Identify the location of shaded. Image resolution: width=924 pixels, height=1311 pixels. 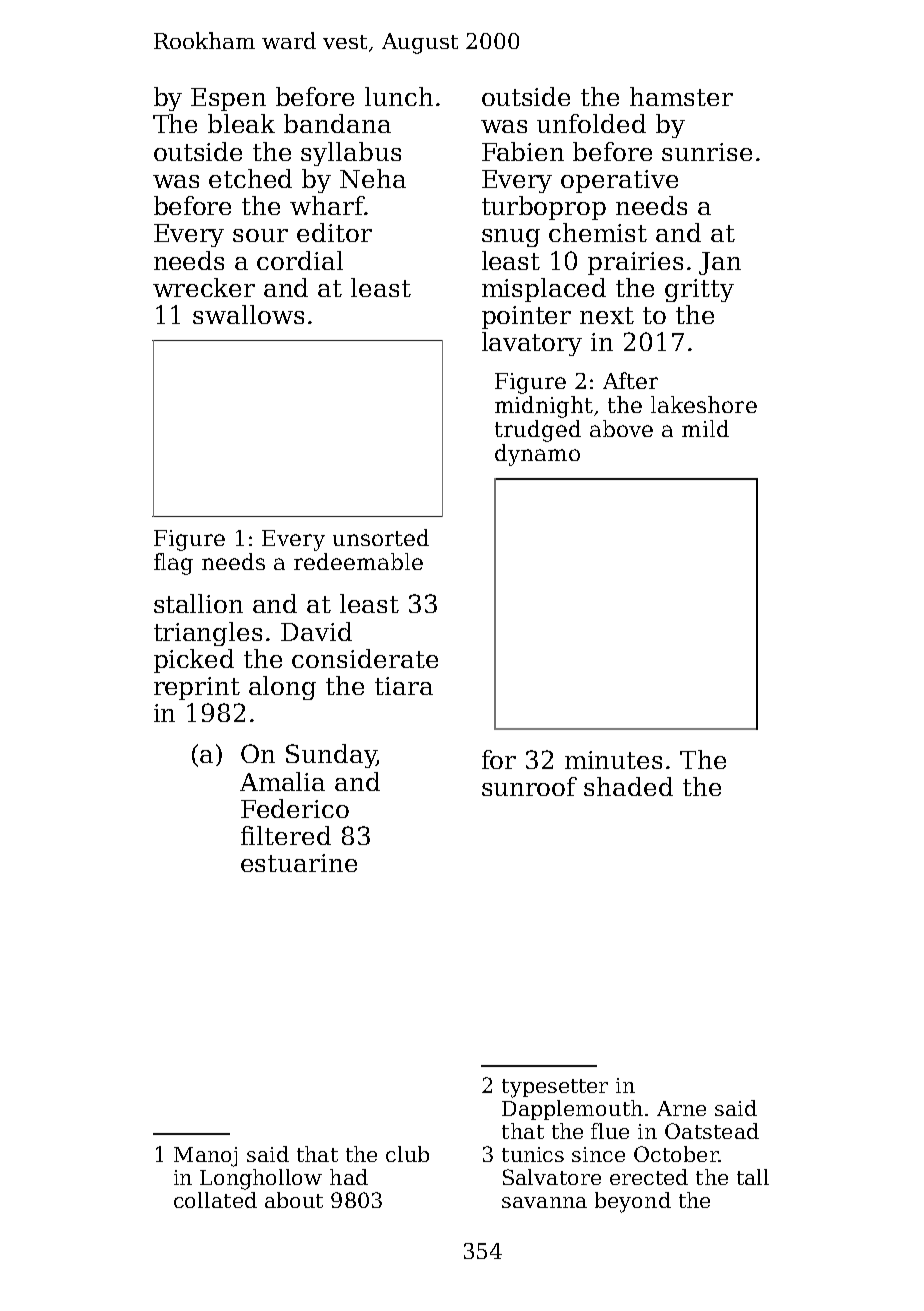
(628, 786).
